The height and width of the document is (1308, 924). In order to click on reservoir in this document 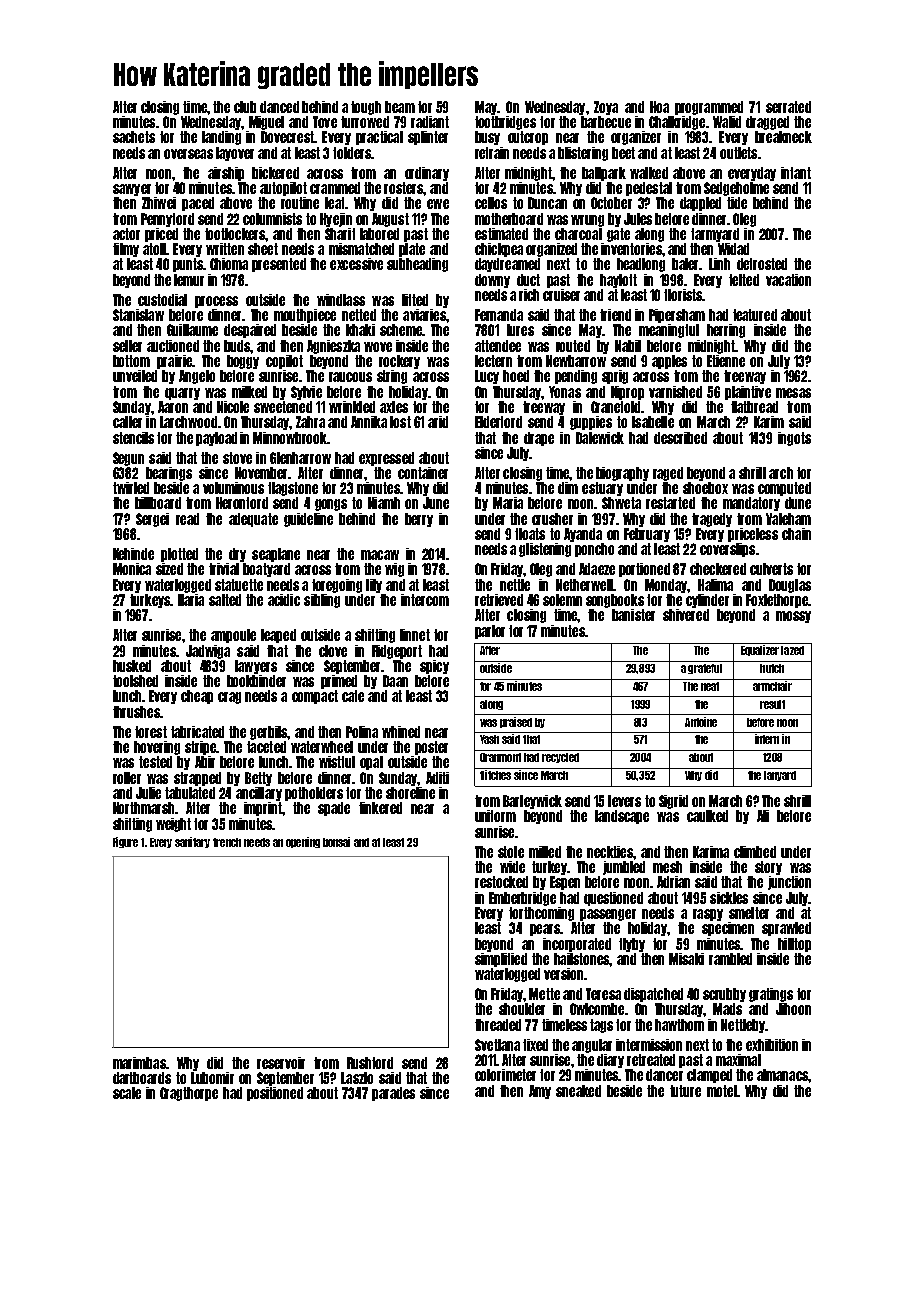, I will do `click(281, 1063)`.
